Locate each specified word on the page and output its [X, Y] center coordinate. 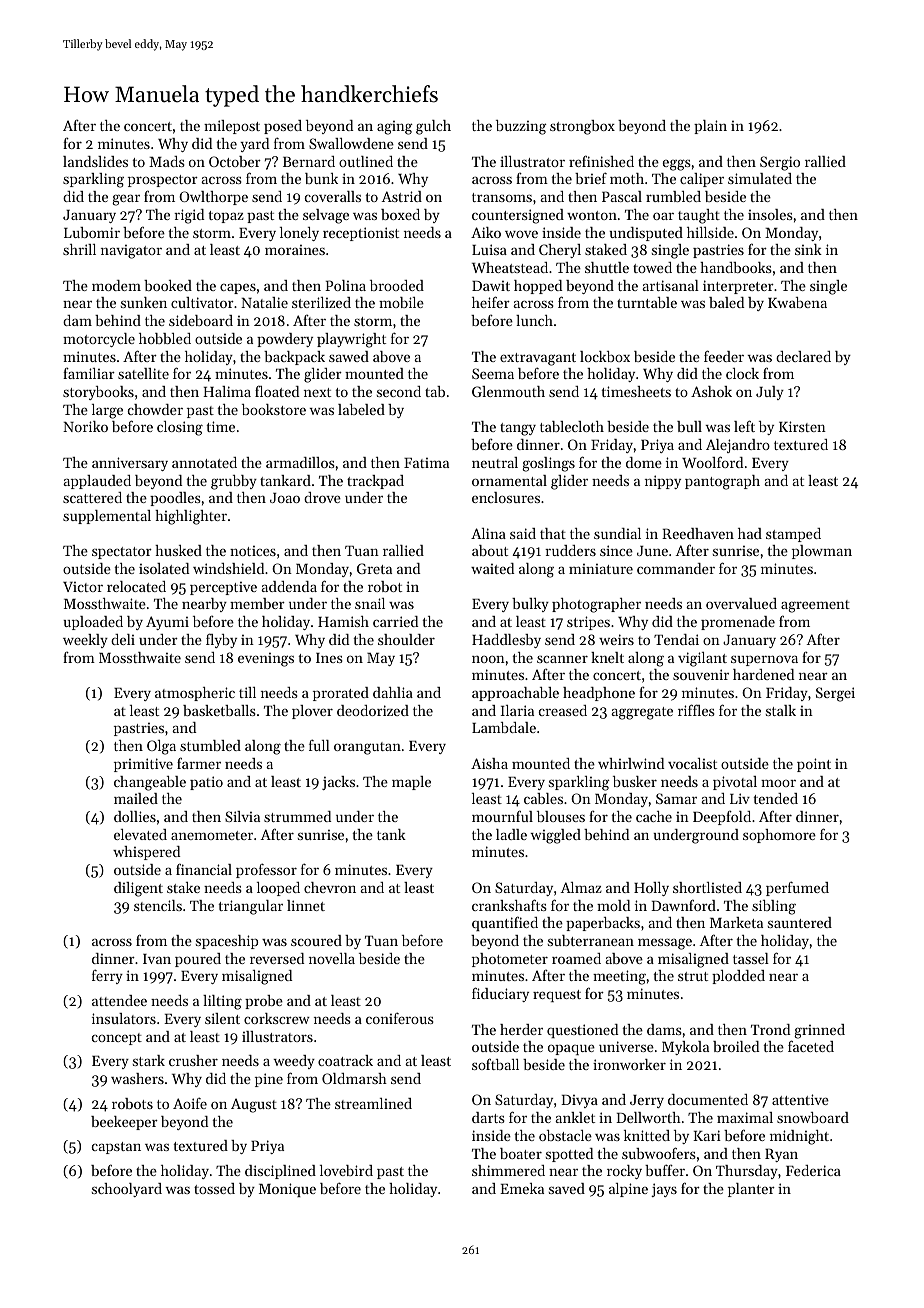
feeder [724, 356]
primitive [143, 765]
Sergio [780, 163]
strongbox [582, 127]
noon [488, 659]
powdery [285, 340]
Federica [813, 1170]
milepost [232, 127]
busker [635, 781]
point [814, 765]
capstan [116, 1148]
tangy [518, 429]
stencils [158, 905]
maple [411, 783]
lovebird [346, 1170]
